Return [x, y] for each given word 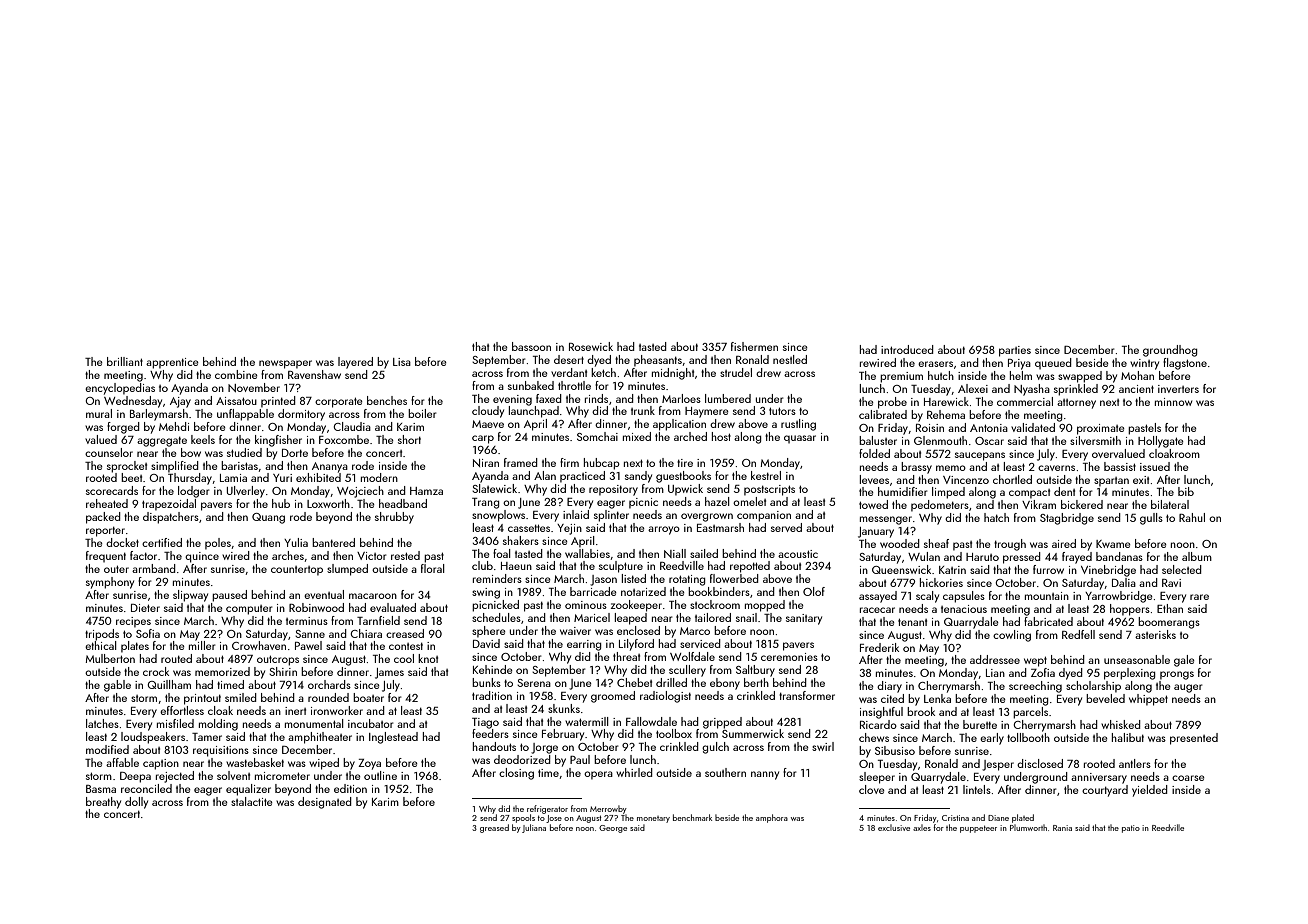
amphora [772, 818]
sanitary [804, 619]
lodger [194, 492]
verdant [569, 372]
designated [325, 803]
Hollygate [1161, 442]
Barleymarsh [159, 415]
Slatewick [494, 488]
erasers [935, 364]
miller [202, 645]
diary [889, 687]
